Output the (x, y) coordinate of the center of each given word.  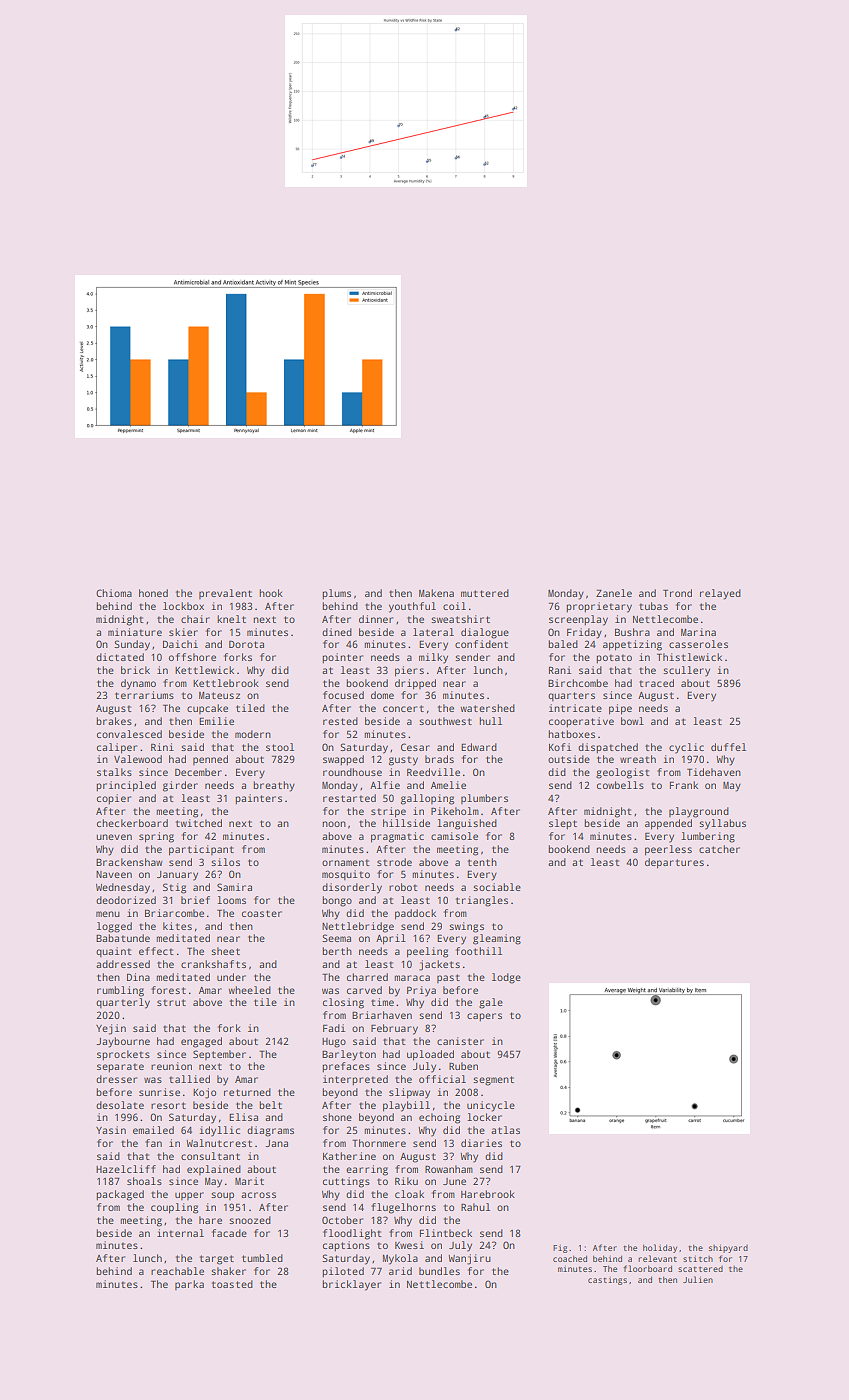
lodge (506, 978)
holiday (660, 1248)
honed (153, 593)
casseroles (698, 644)
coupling (174, 1208)
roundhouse (352, 772)
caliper (117, 748)
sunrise (159, 1092)
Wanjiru (469, 1259)
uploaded (430, 1055)
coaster (262, 913)
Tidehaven (714, 772)
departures (674, 863)
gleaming (497, 939)
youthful (412, 607)
